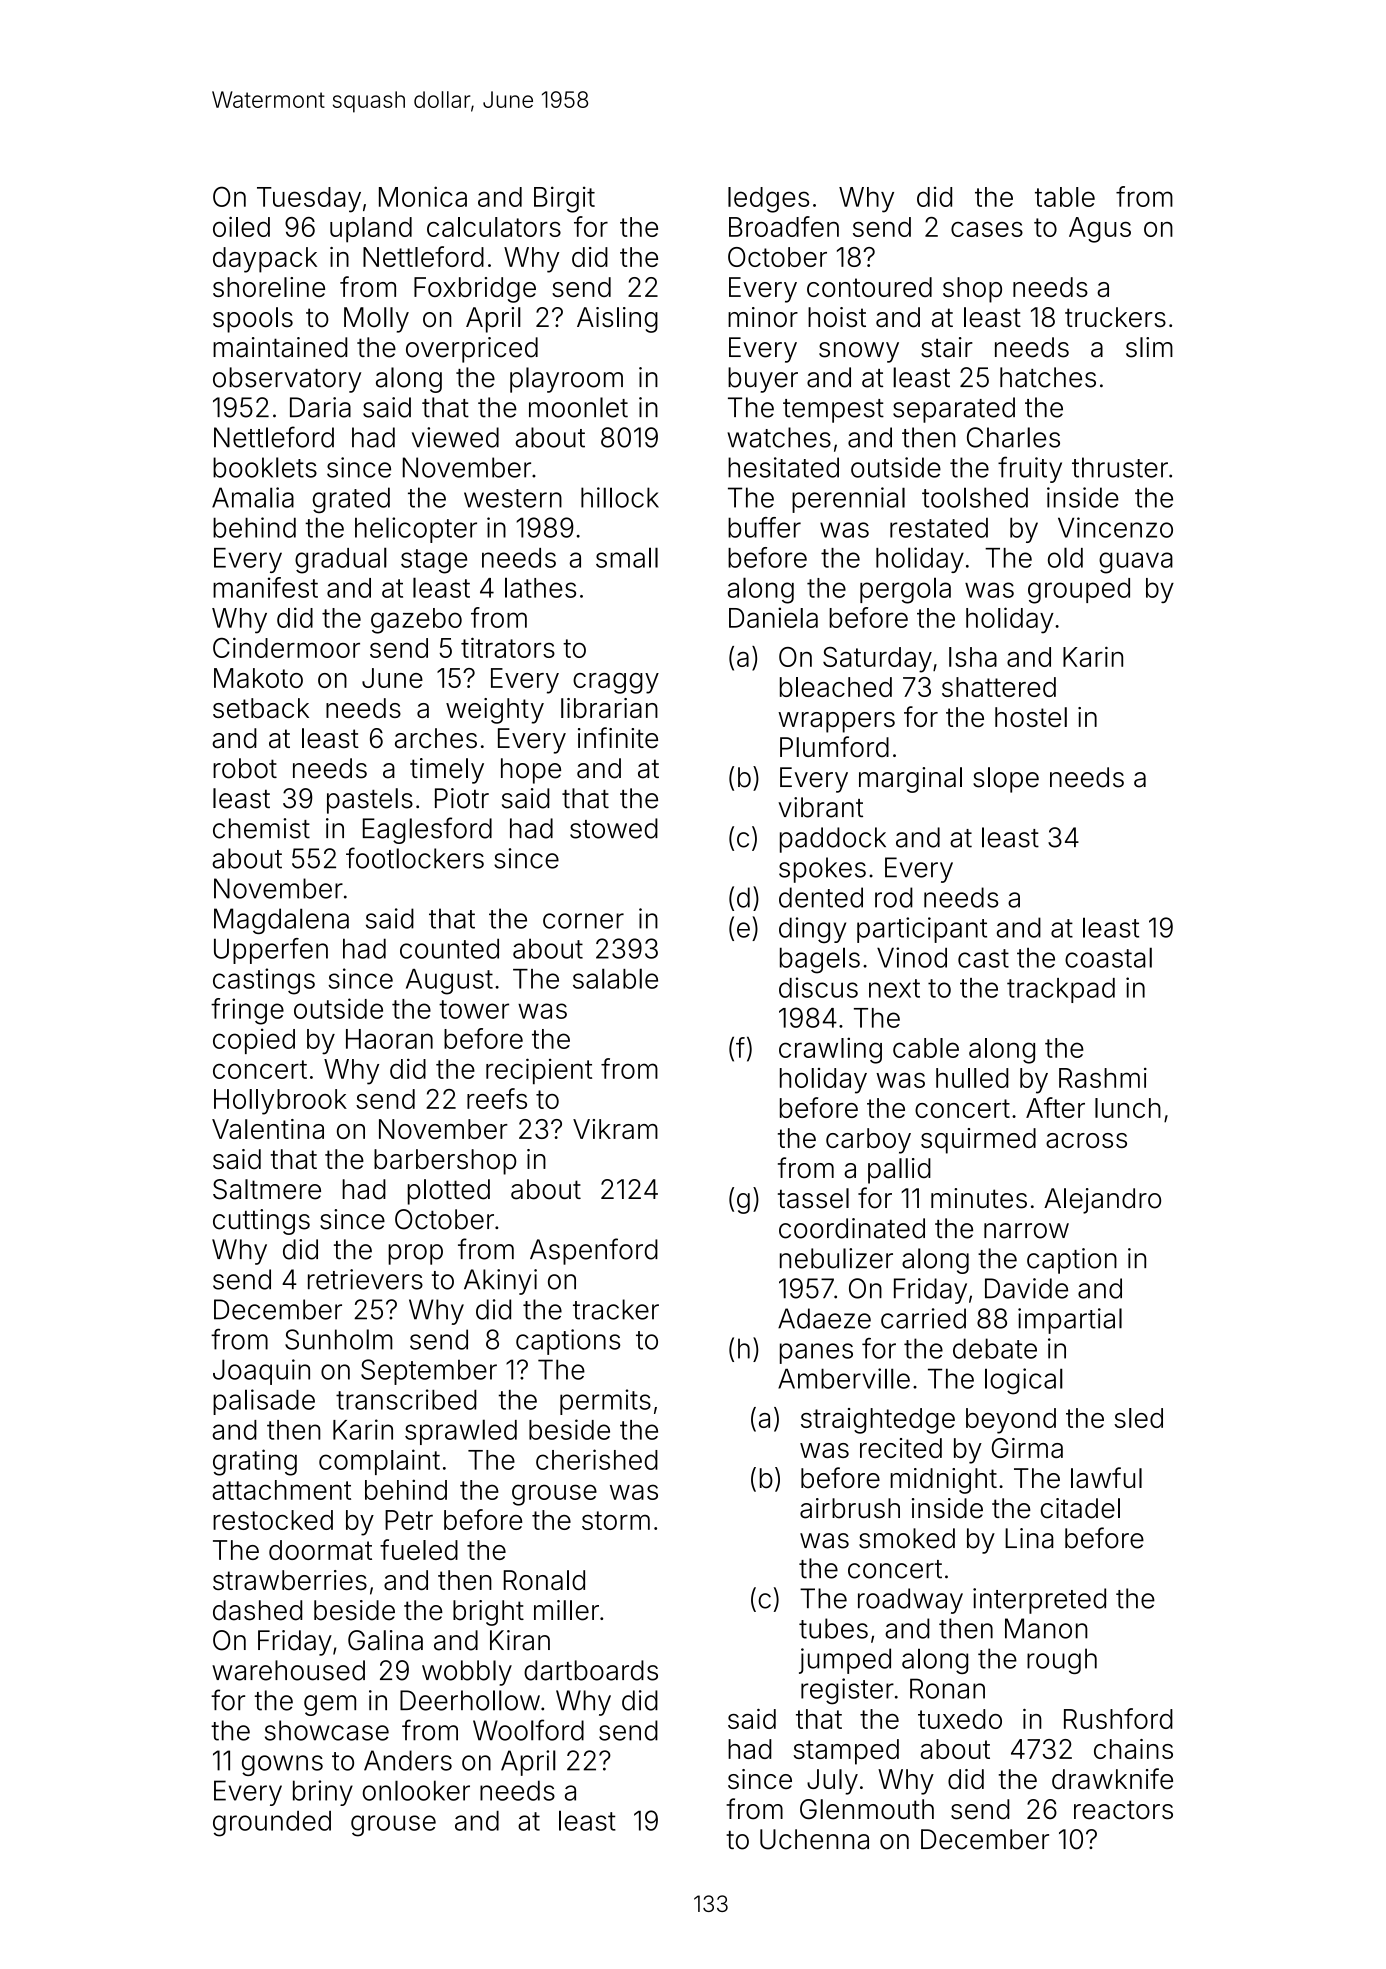  What do you see at coordinates (253, 320) in the image?
I see `spools` at bounding box center [253, 320].
